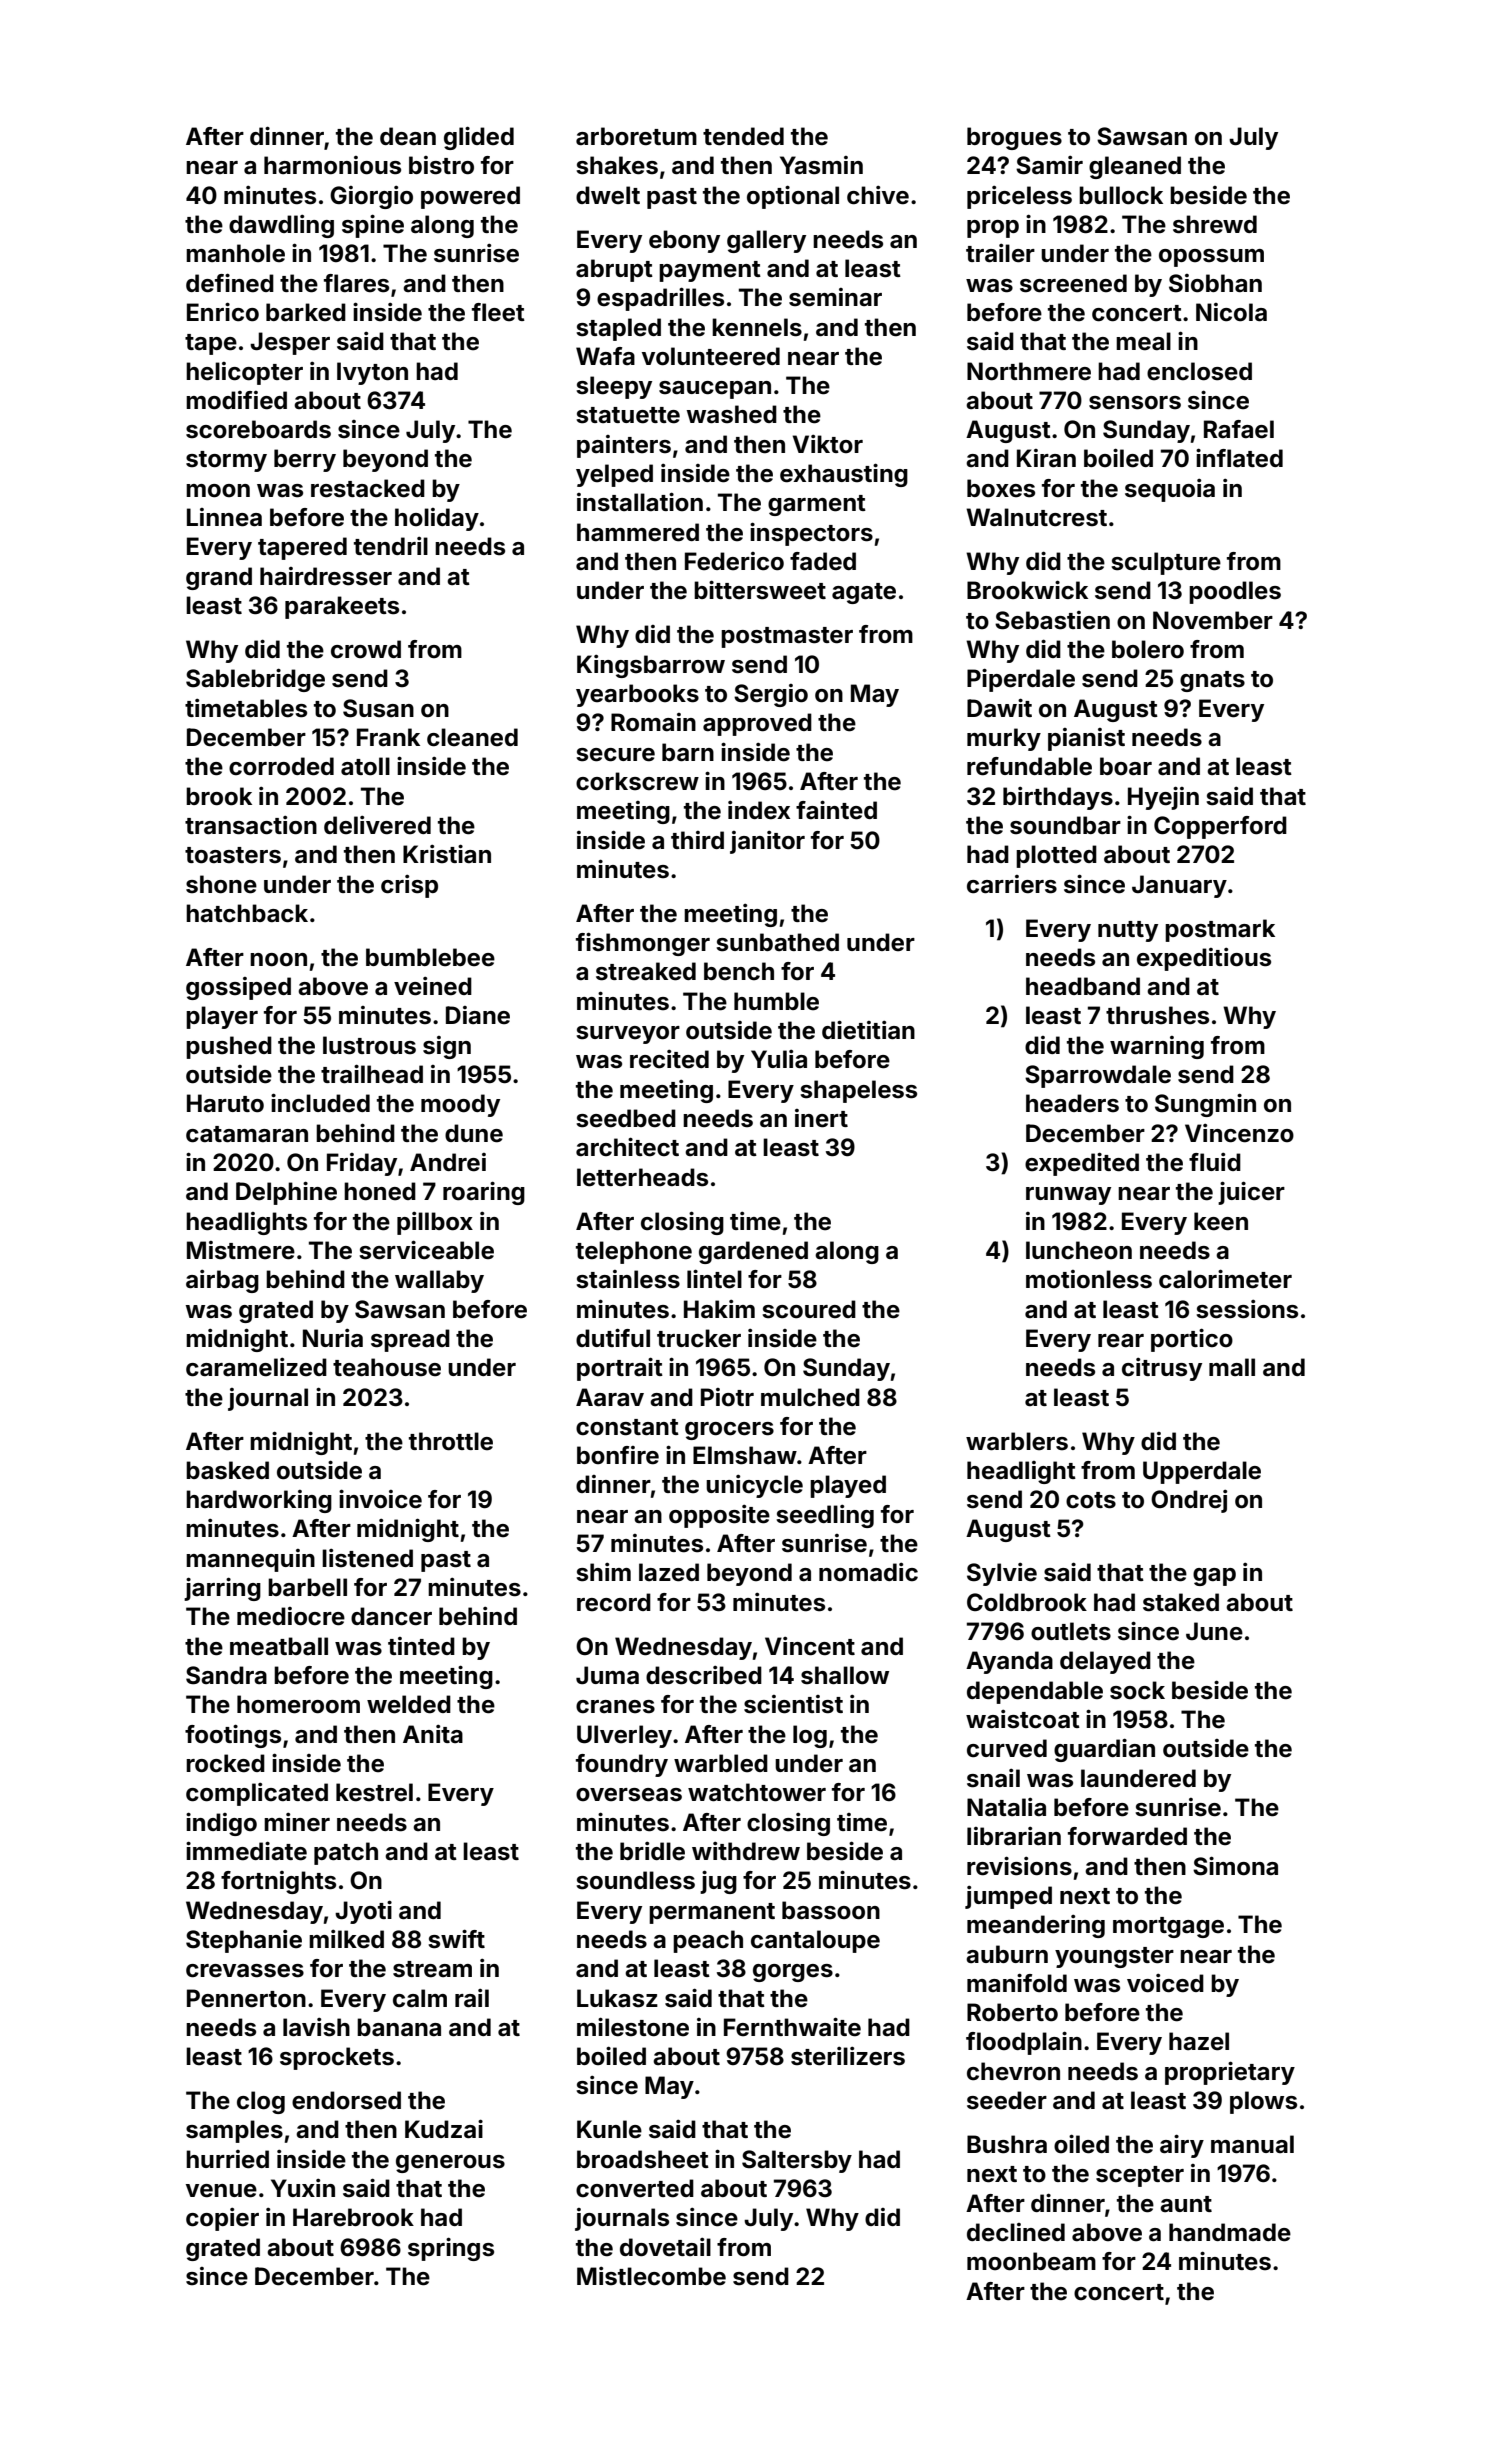 Image resolution: width=1496 pixels, height=2464 pixels. What do you see at coordinates (298, 1704) in the screenshot?
I see `homeroom` at bounding box center [298, 1704].
